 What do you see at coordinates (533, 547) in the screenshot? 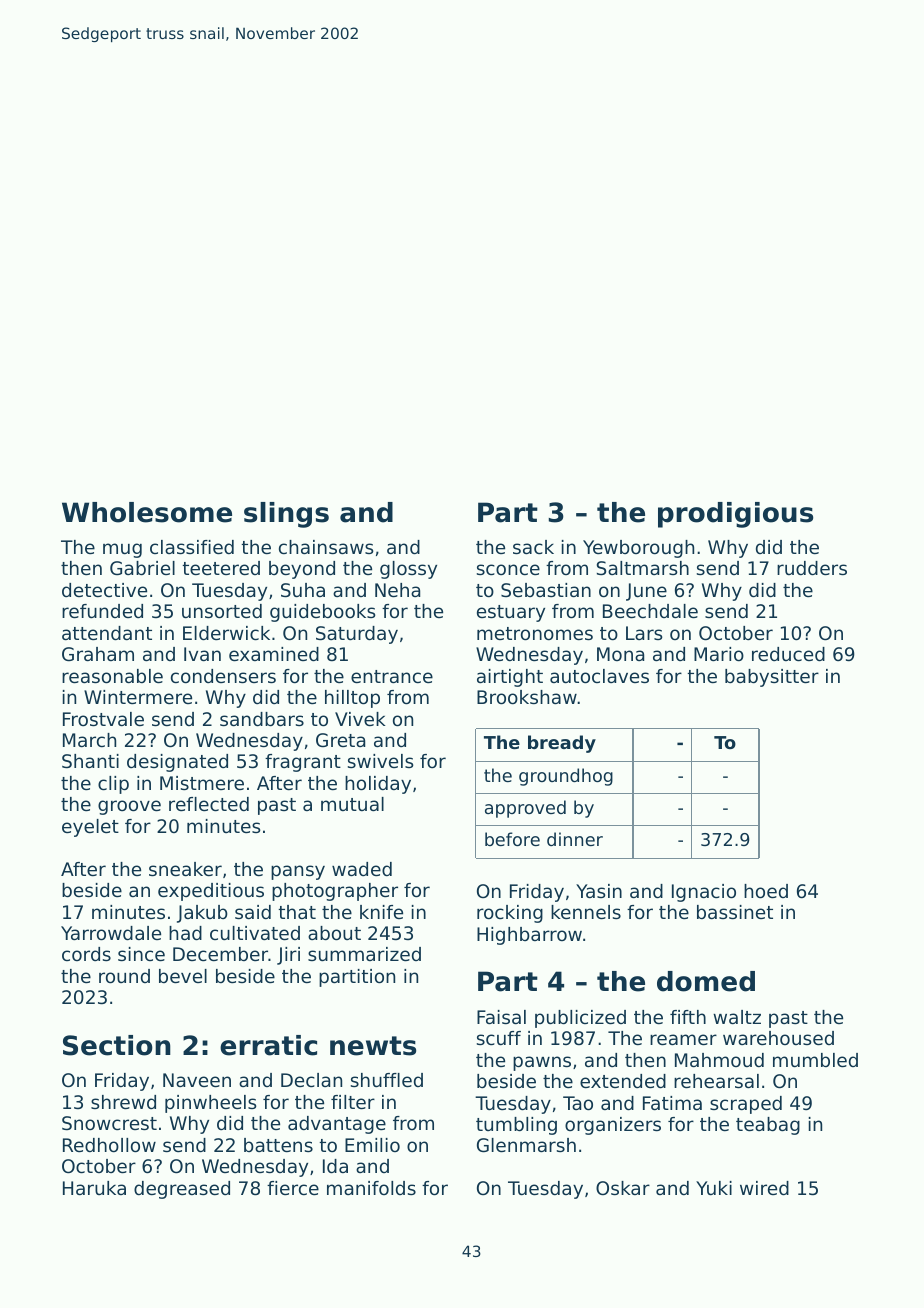
I see `sack` at bounding box center [533, 547].
